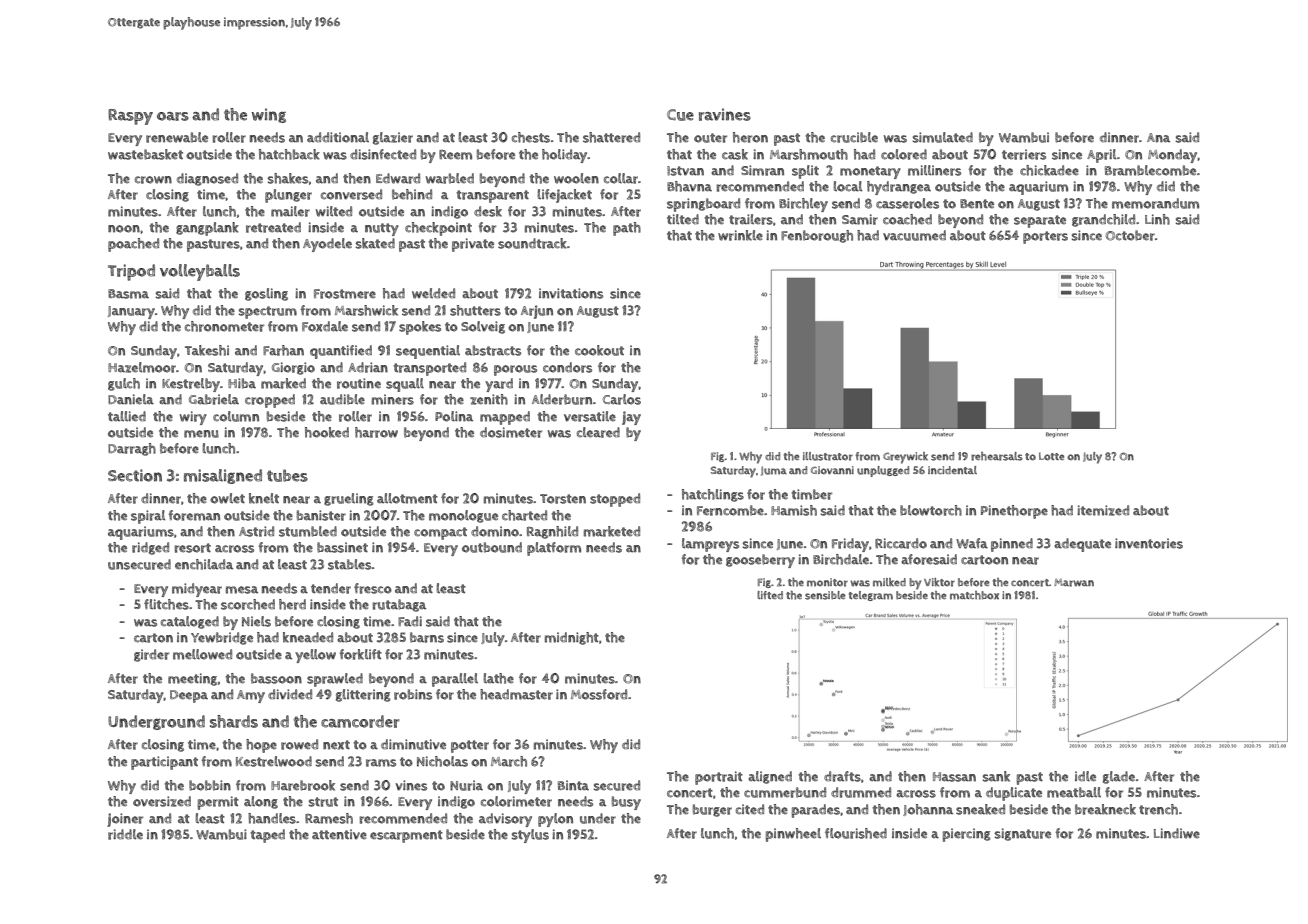  Describe the element at coordinates (713, 495) in the screenshot. I see `hatchlings` at that location.
